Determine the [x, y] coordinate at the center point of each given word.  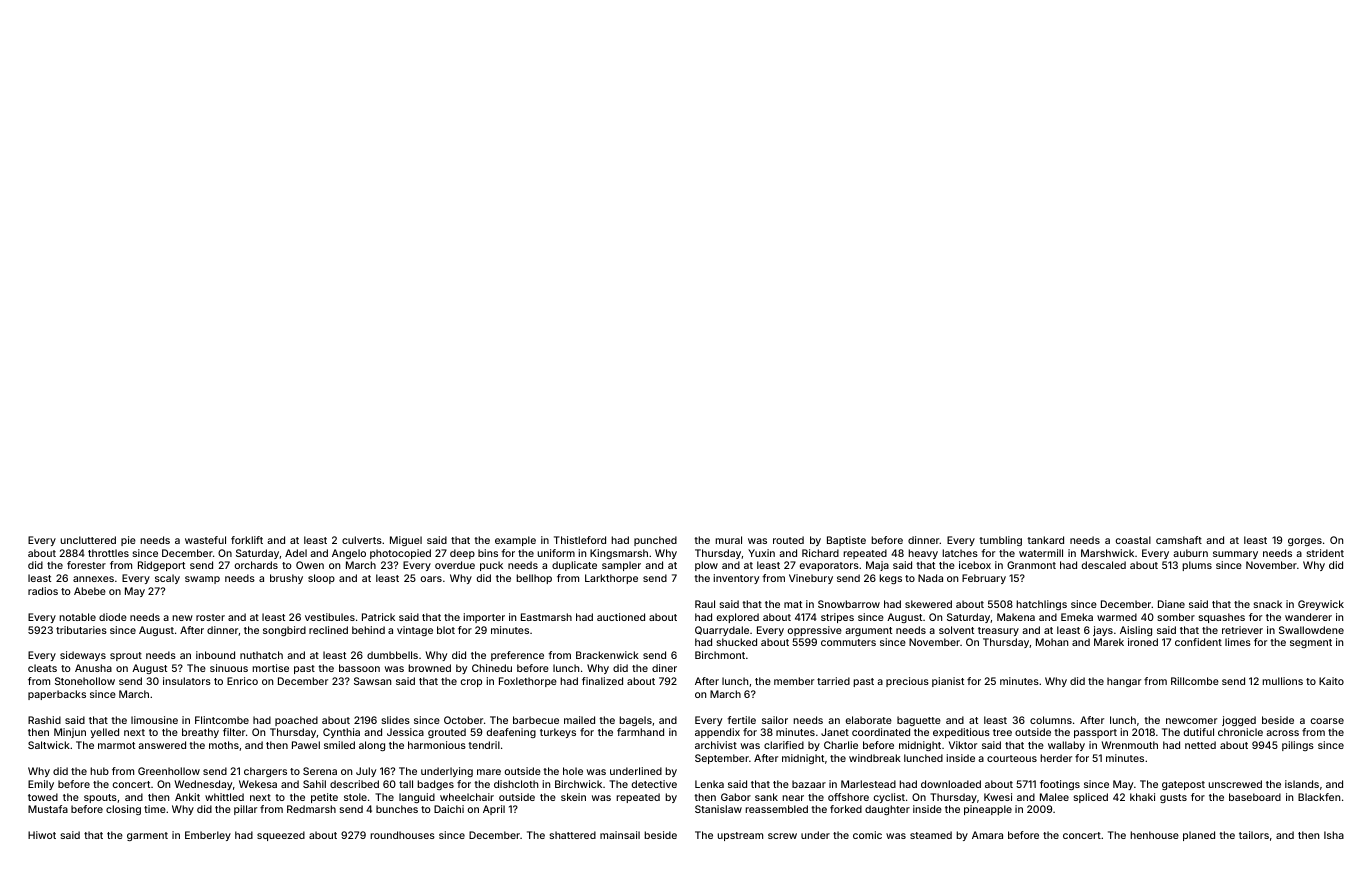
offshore [848, 797]
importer [484, 618]
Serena [320, 771]
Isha [1334, 835]
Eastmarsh [546, 617]
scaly [167, 579]
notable [77, 617]
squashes [1222, 618]
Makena [1016, 617]
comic [867, 835]
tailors [1254, 835]
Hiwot [42, 835]
